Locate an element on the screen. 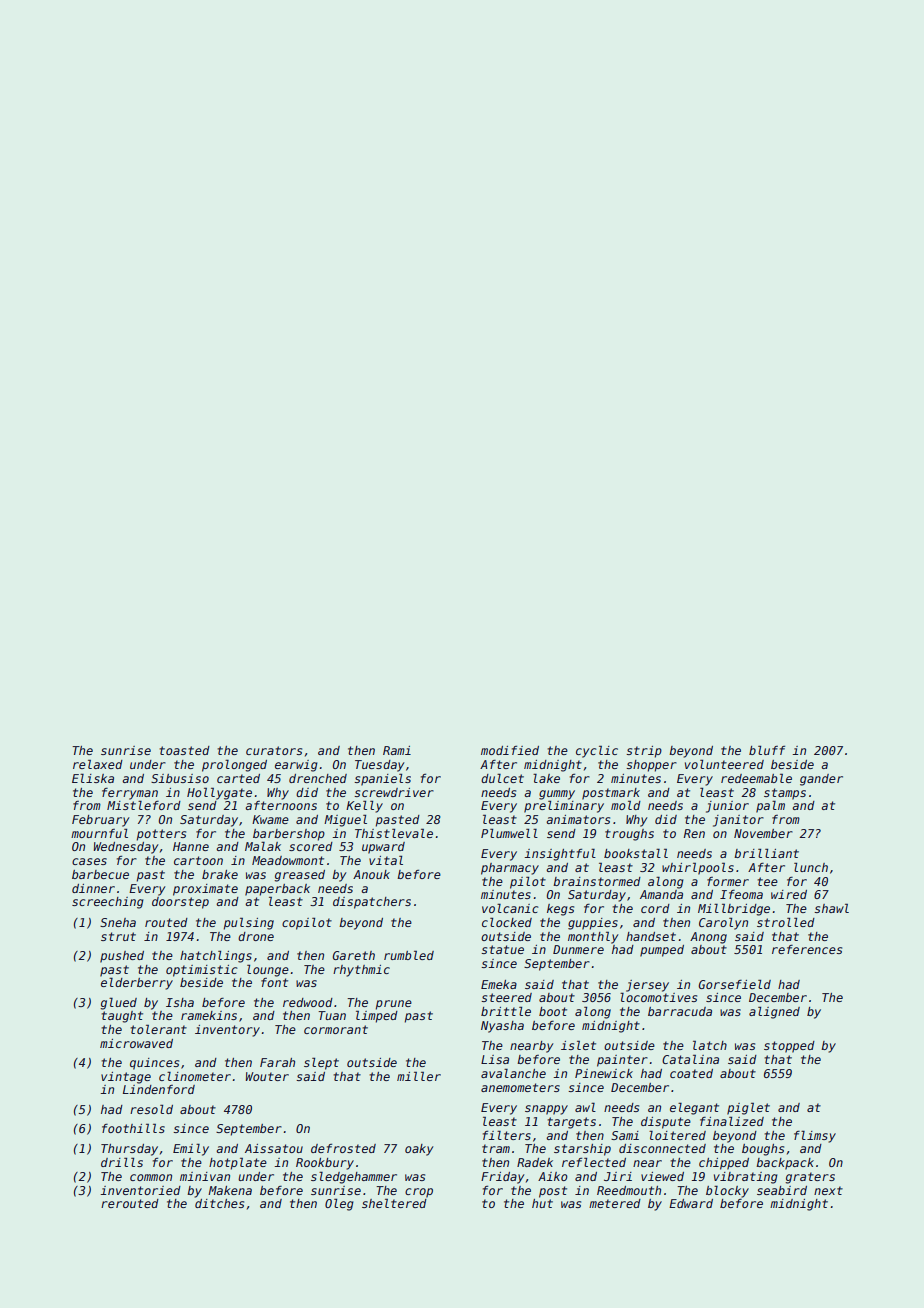 The image size is (924, 1308). February is located at coordinates (101, 821).
